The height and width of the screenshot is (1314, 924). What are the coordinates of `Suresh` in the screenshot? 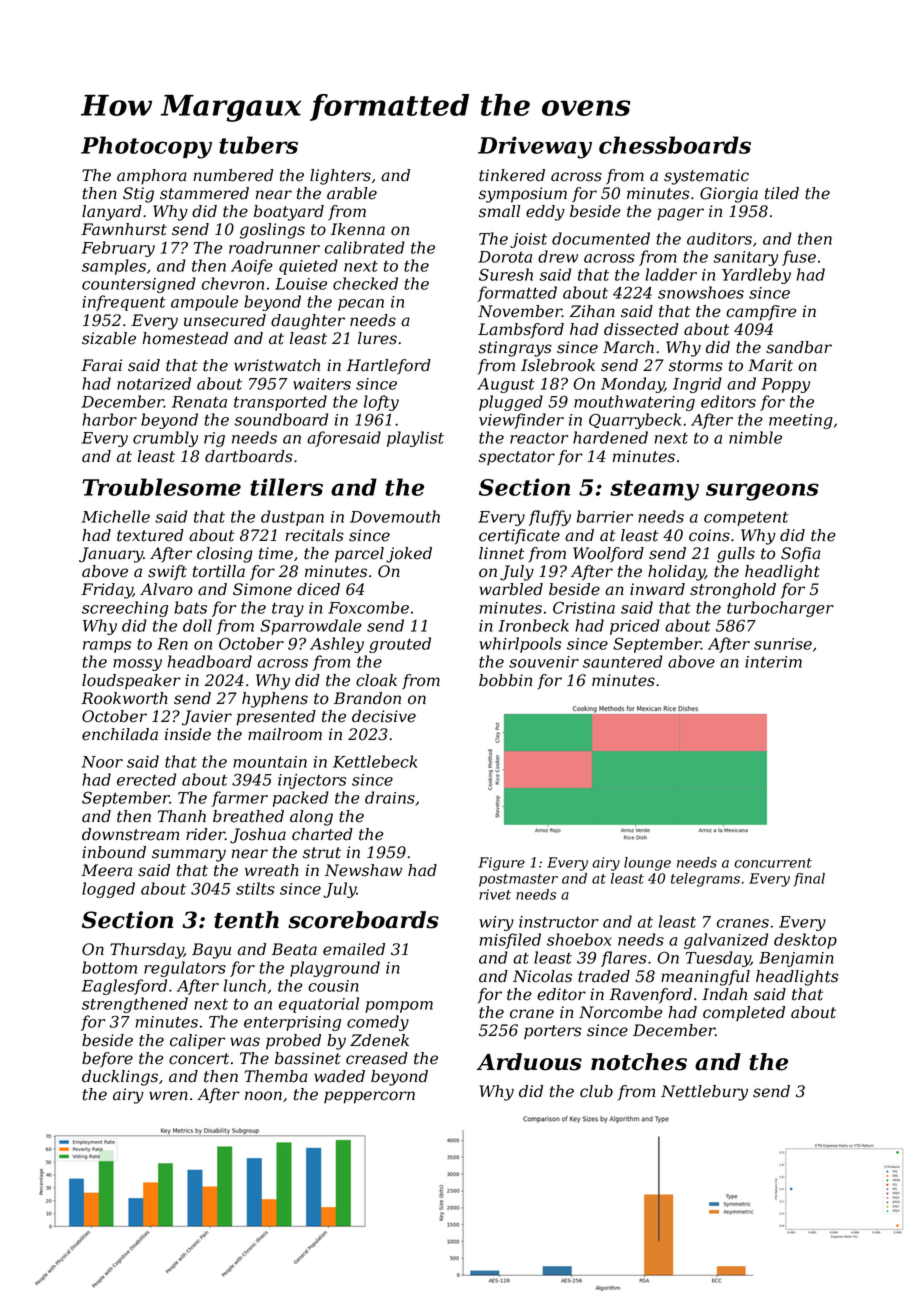 It's located at (506, 274).
